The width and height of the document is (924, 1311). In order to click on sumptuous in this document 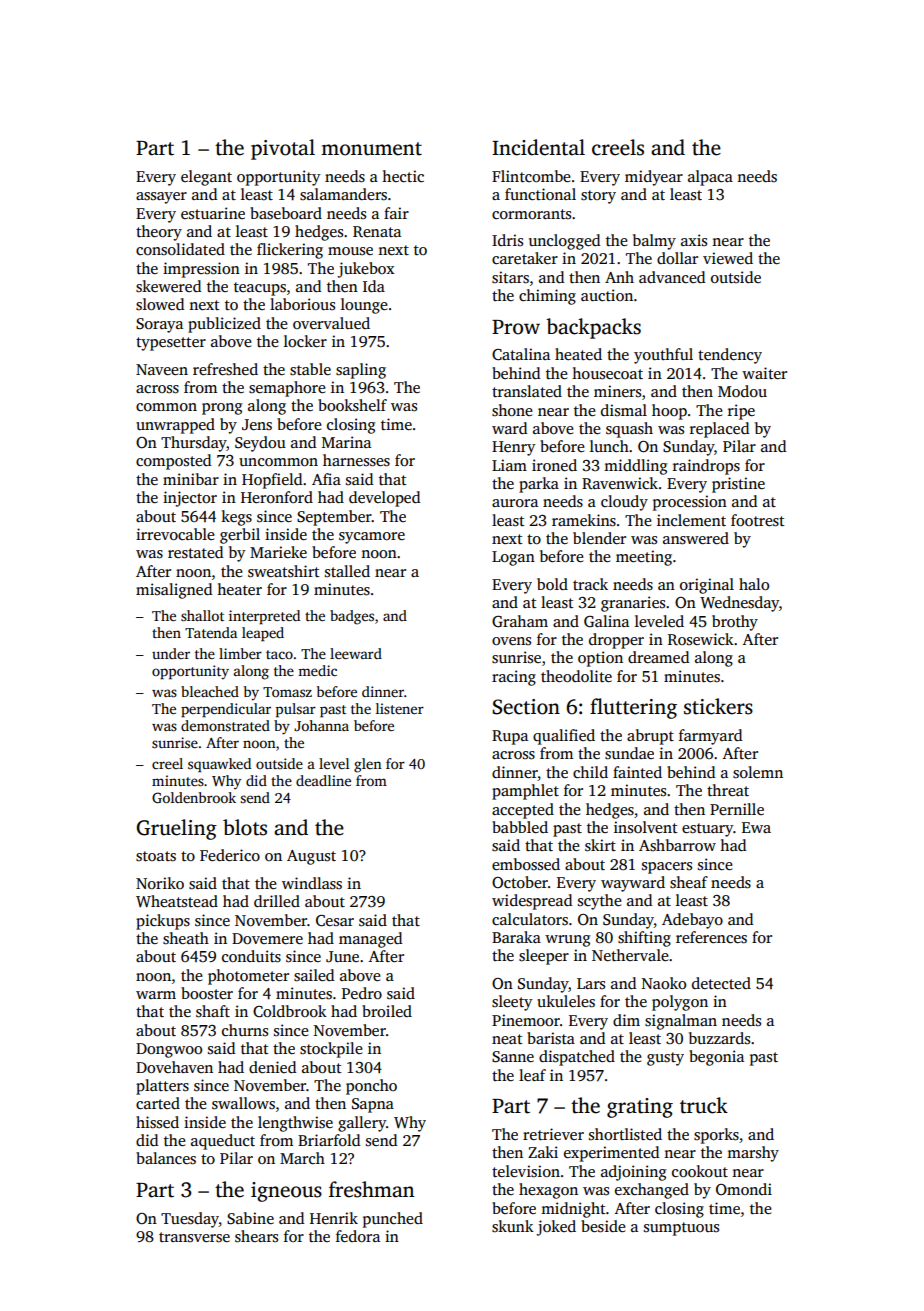, I will do `click(681, 1229)`.
